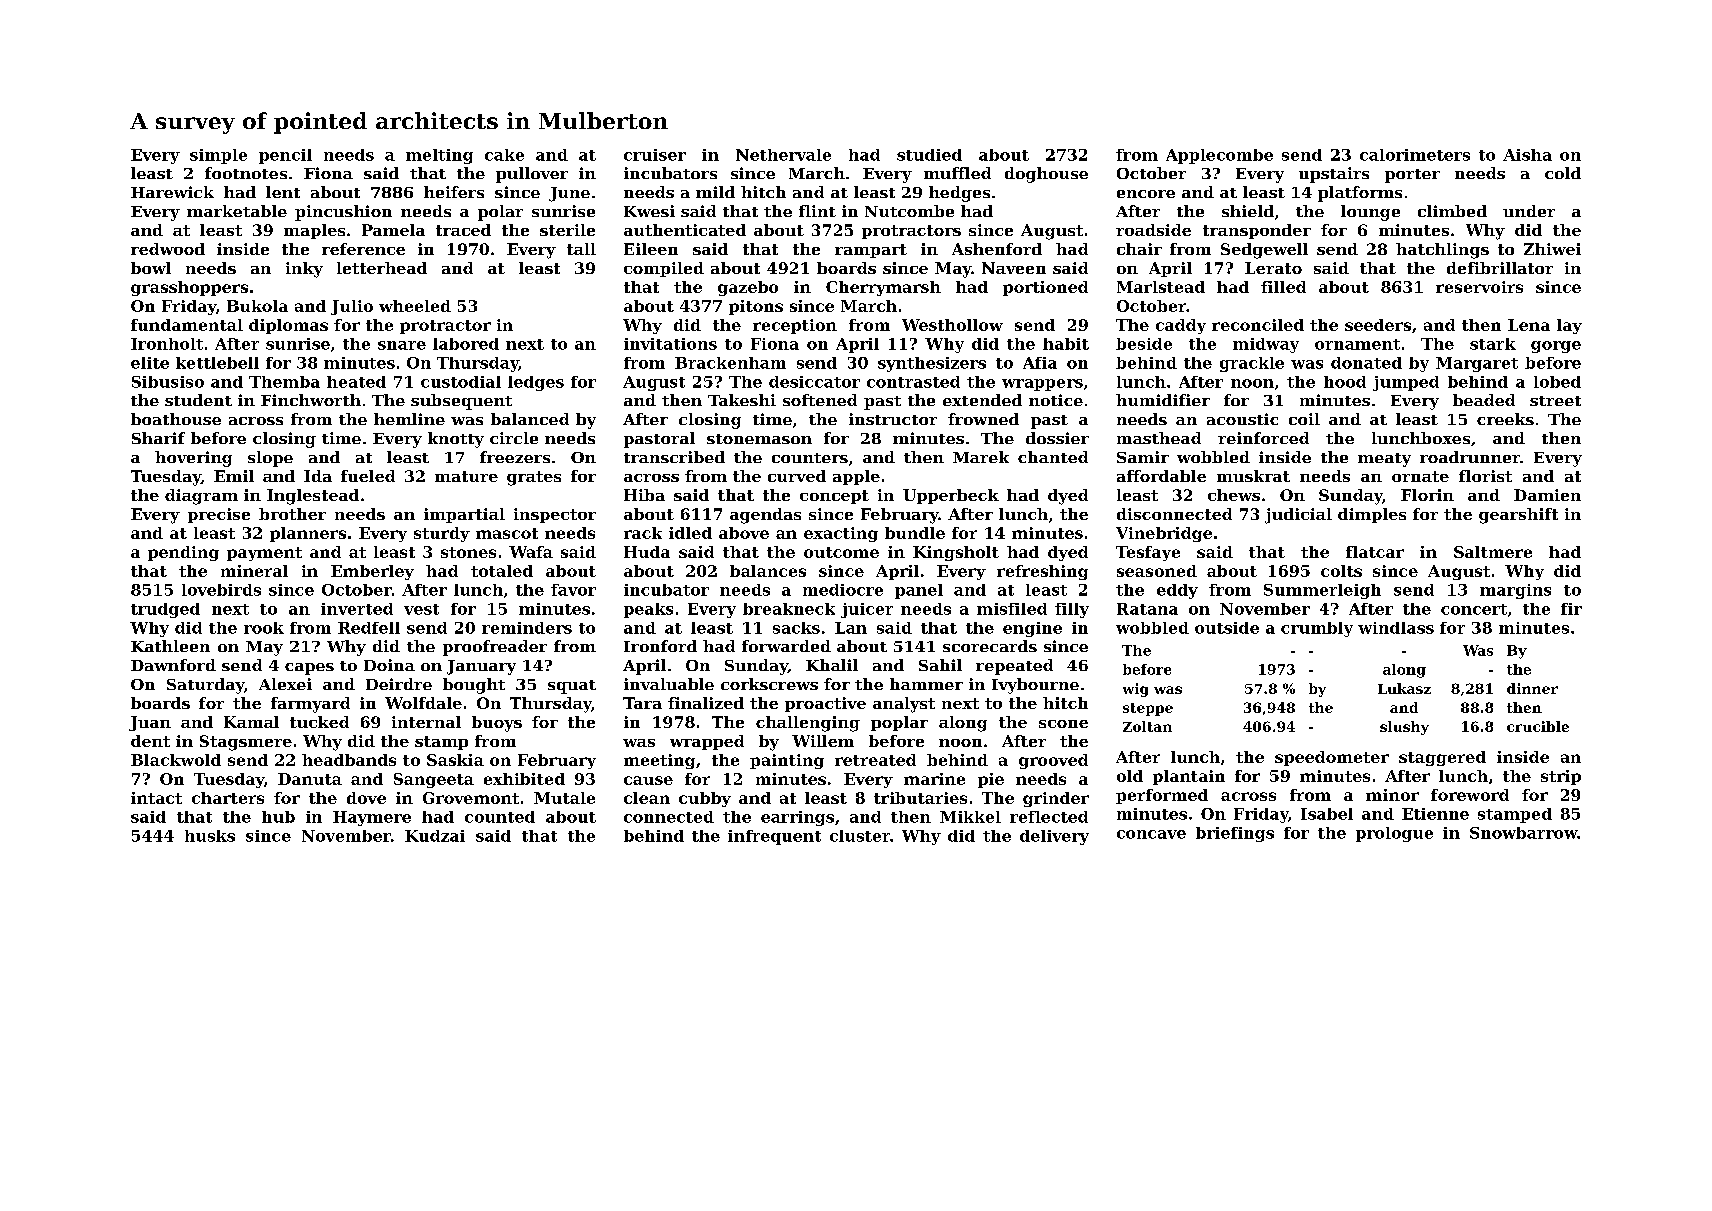 This screenshot has height=1211, width=1712. What do you see at coordinates (834, 497) in the screenshot?
I see `concept` at bounding box center [834, 497].
